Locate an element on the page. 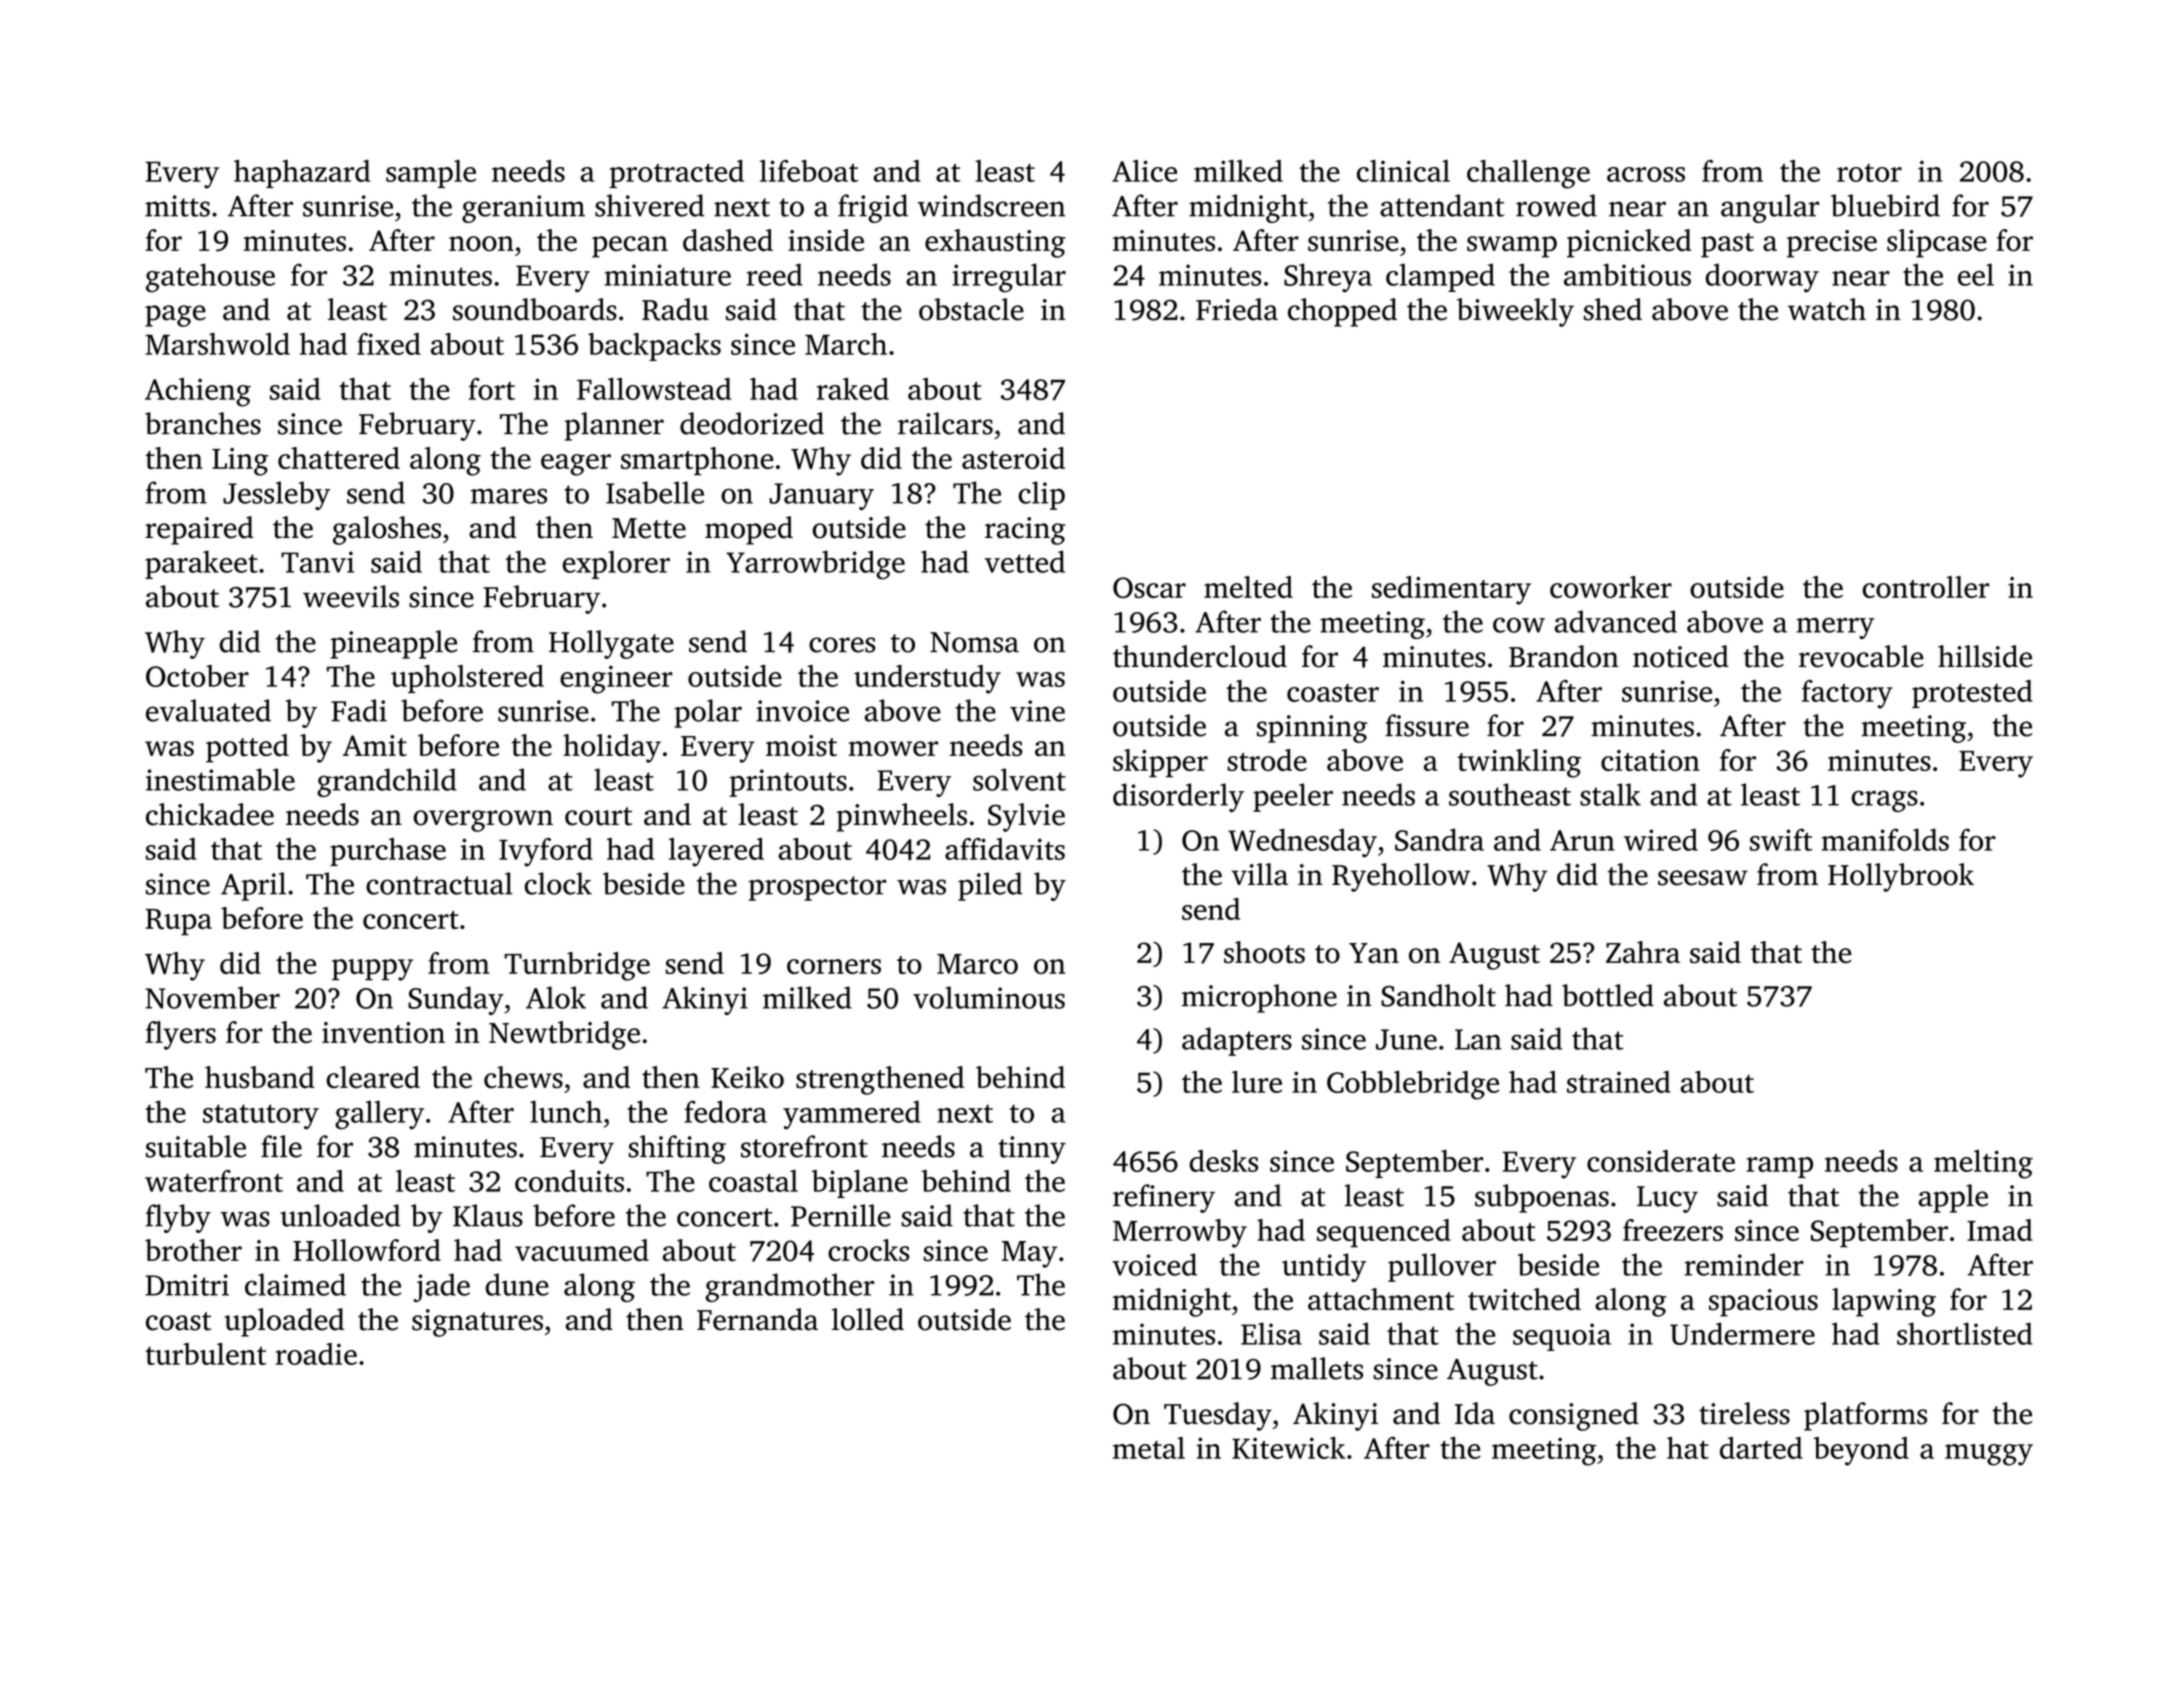  flyers is located at coordinates (180, 1035).
